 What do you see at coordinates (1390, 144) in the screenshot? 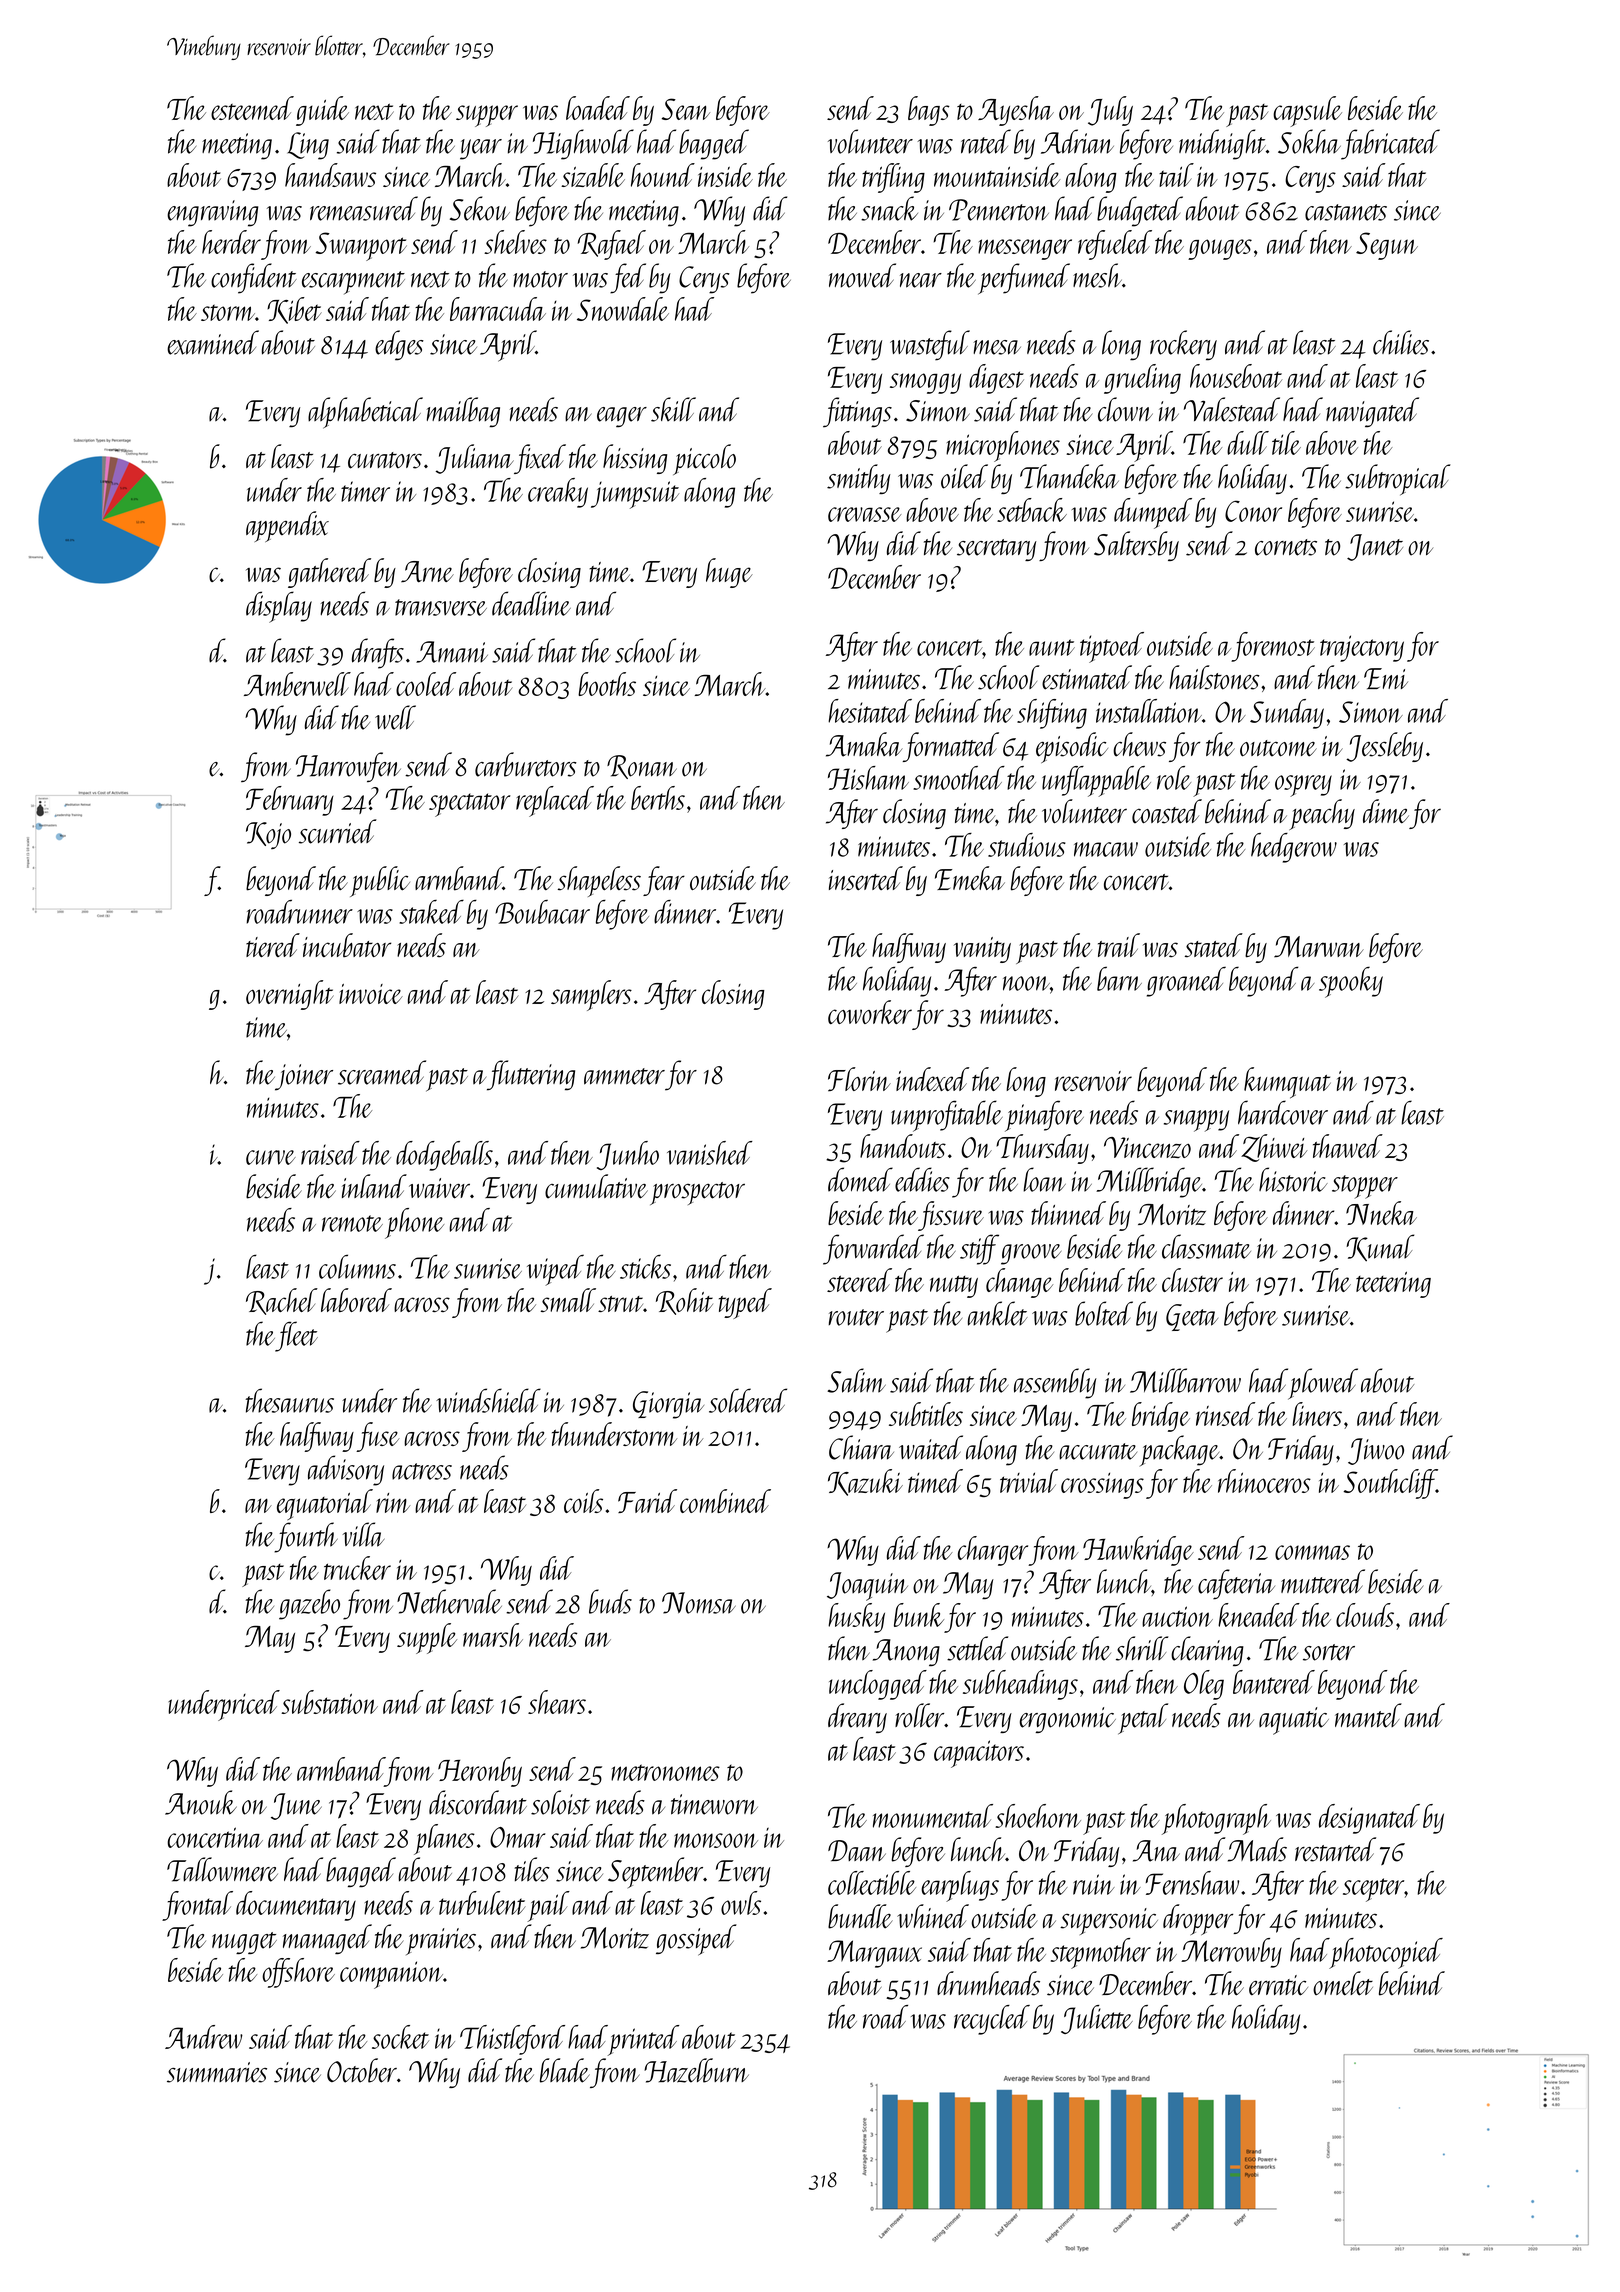
I see `fabricated` at bounding box center [1390, 144].
